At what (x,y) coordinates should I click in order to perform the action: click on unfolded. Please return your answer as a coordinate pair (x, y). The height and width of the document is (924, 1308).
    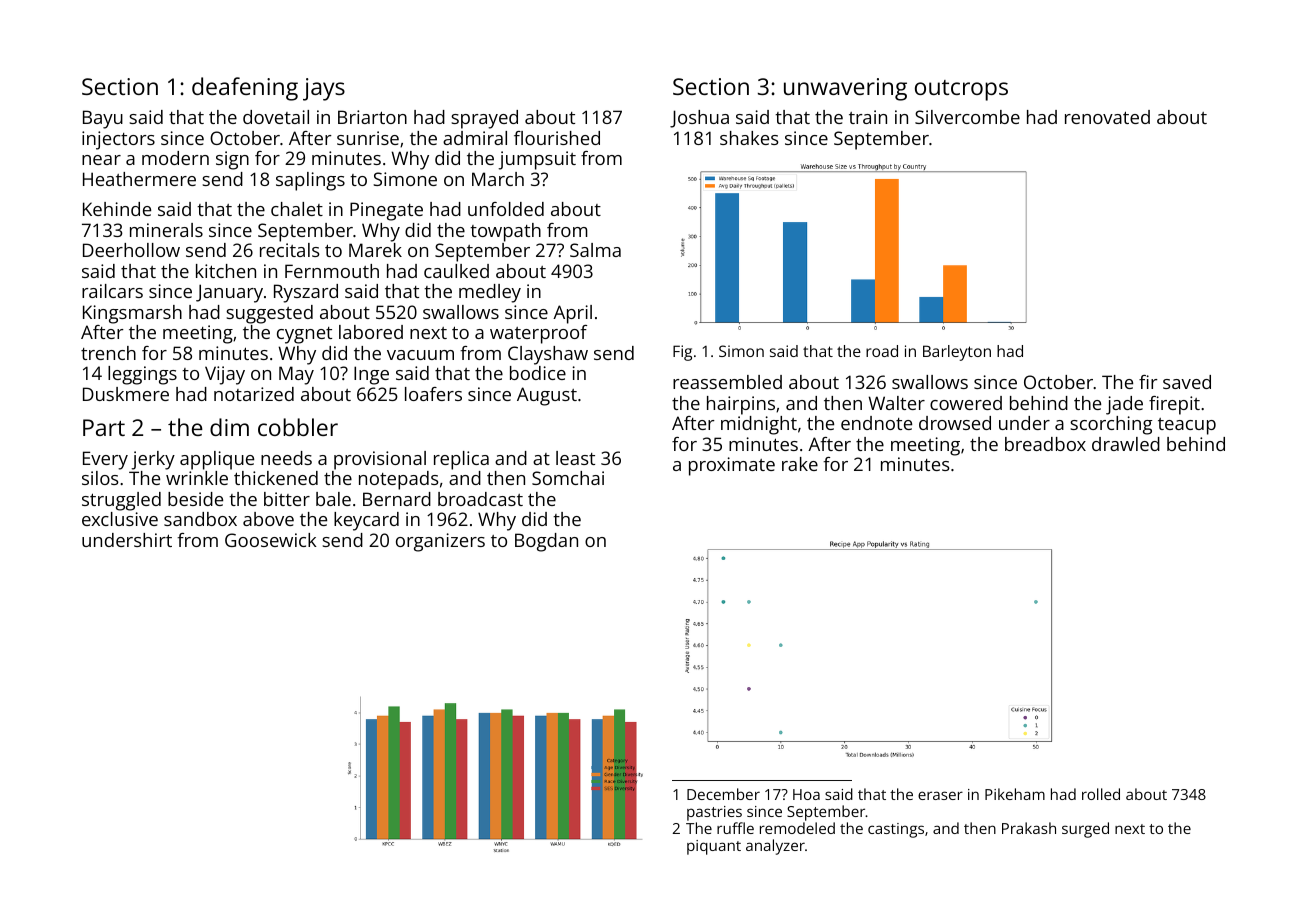
    Looking at the image, I should click on (506, 209).
